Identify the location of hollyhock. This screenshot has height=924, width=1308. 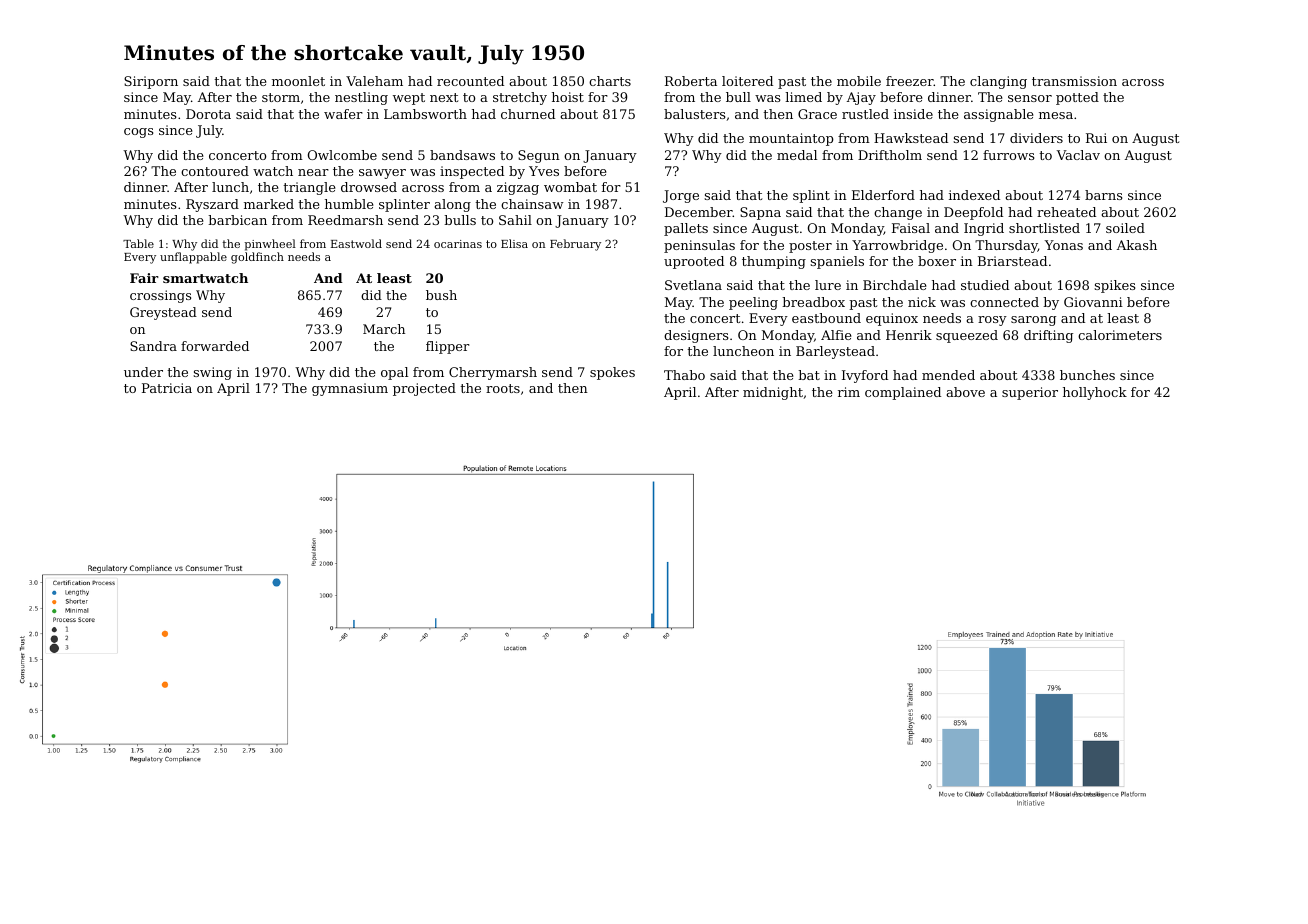
(1095, 393).
